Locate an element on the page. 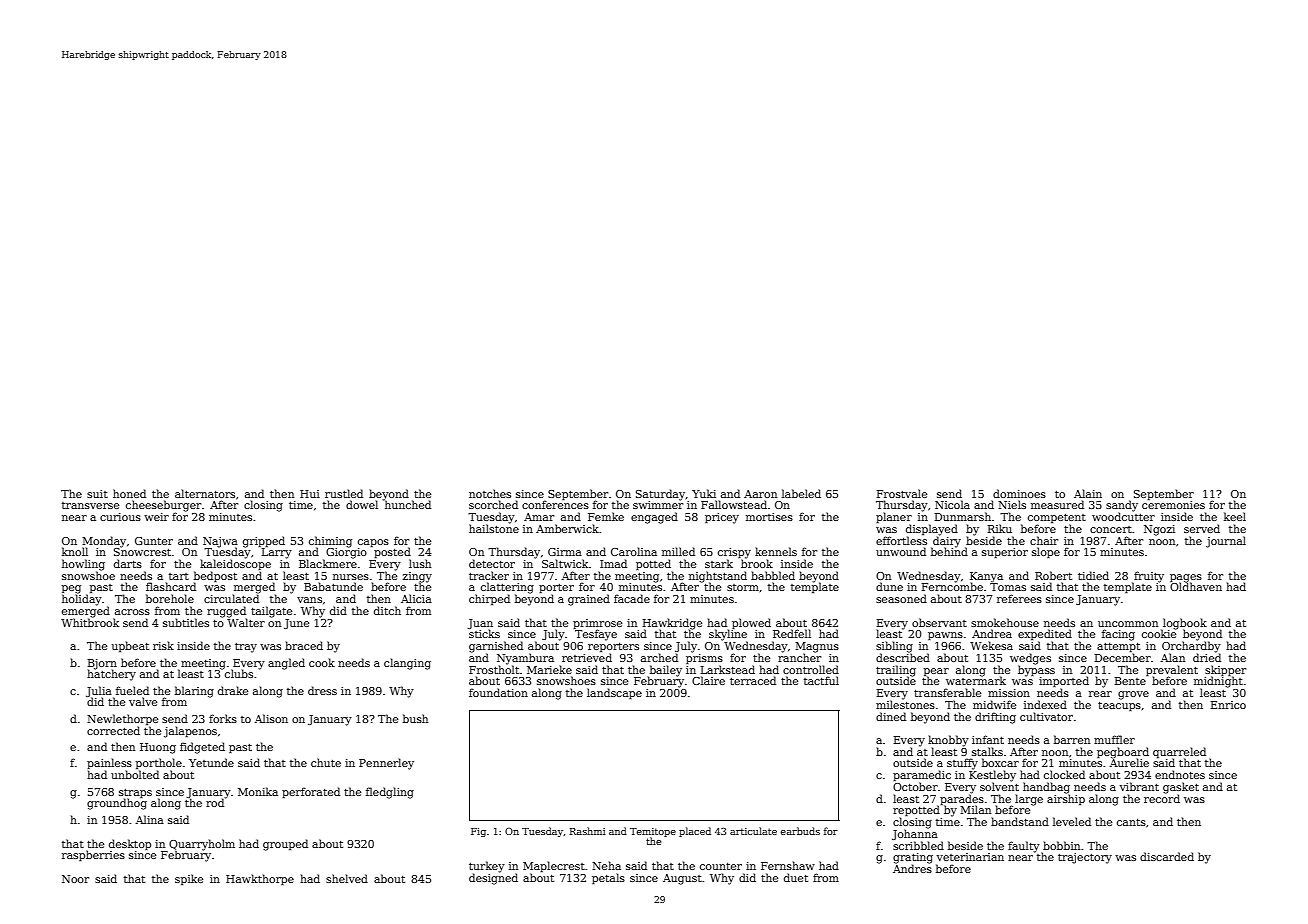 This image has width=1308, height=924. foundation is located at coordinates (498, 692).
